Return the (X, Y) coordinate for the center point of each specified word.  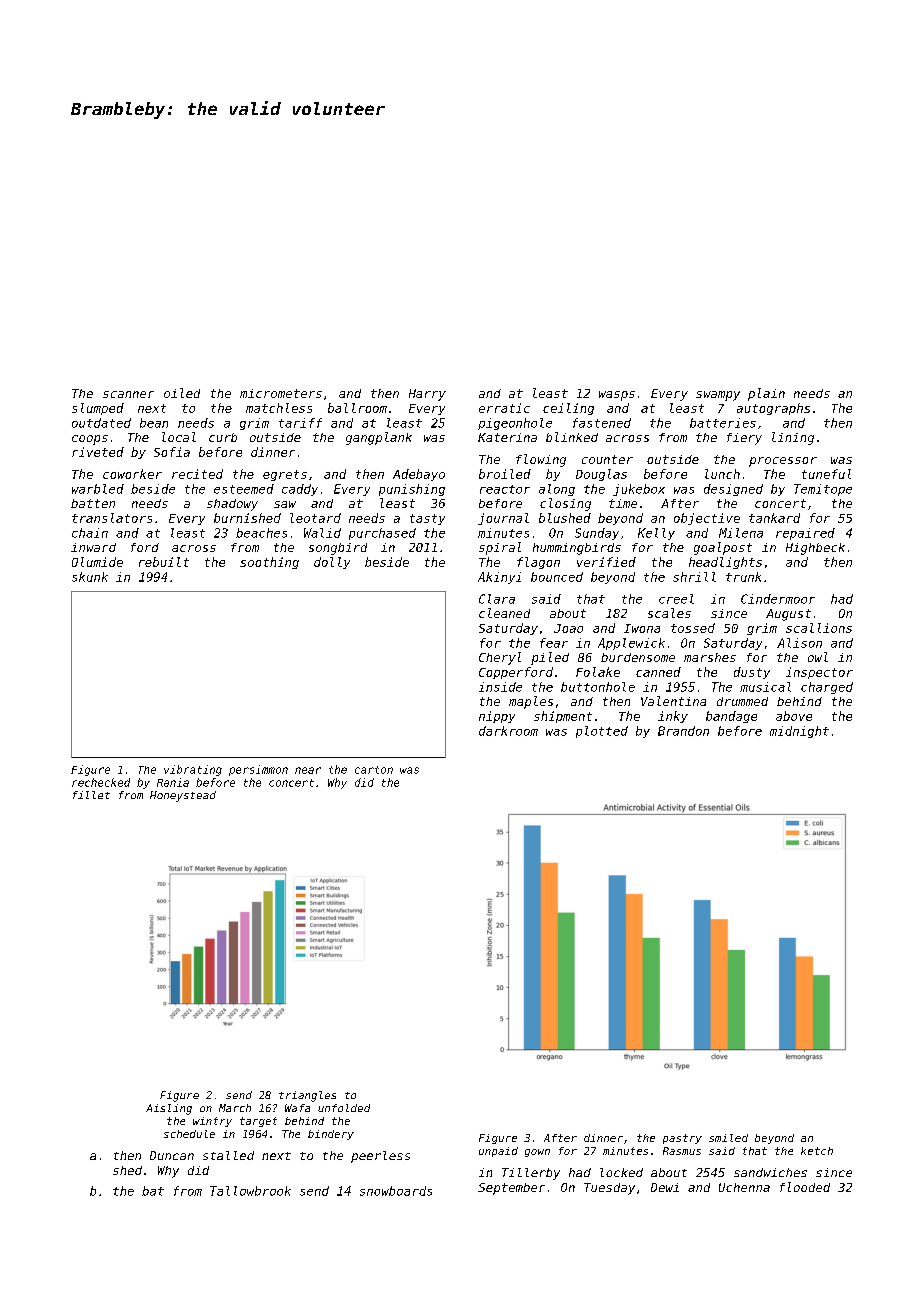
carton (374, 770)
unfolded (344, 1108)
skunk (90, 577)
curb (223, 437)
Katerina (507, 437)
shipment (563, 717)
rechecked (101, 782)
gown (537, 1153)
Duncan (172, 1155)
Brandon (683, 731)
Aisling (169, 1109)
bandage (731, 717)
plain (766, 394)
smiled (728, 1138)
